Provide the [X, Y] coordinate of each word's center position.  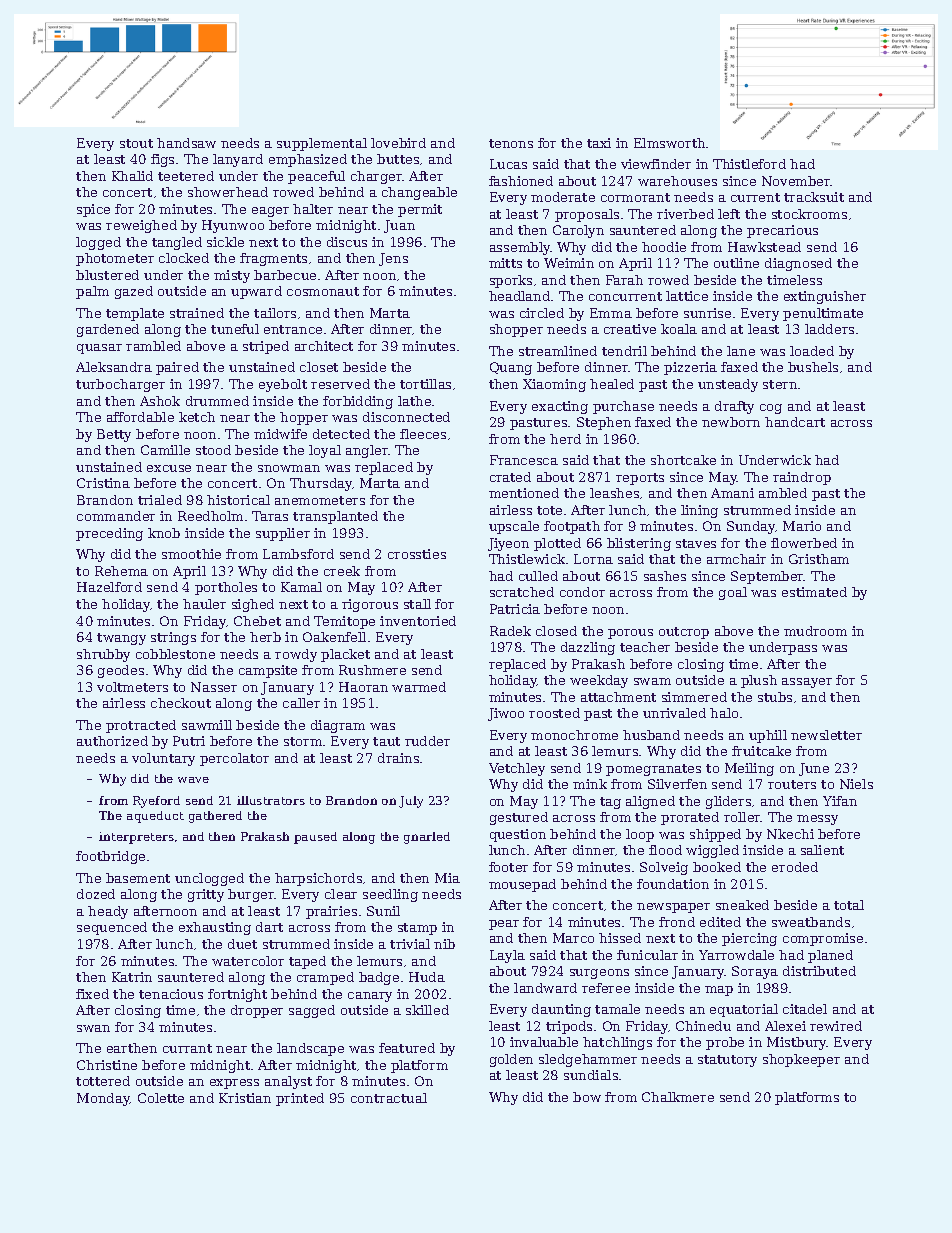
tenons [511, 143]
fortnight [237, 995]
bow [587, 1097]
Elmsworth [669, 143]
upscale [514, 527]
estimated [814, 592]
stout [136, 143]
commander [116, 516]
